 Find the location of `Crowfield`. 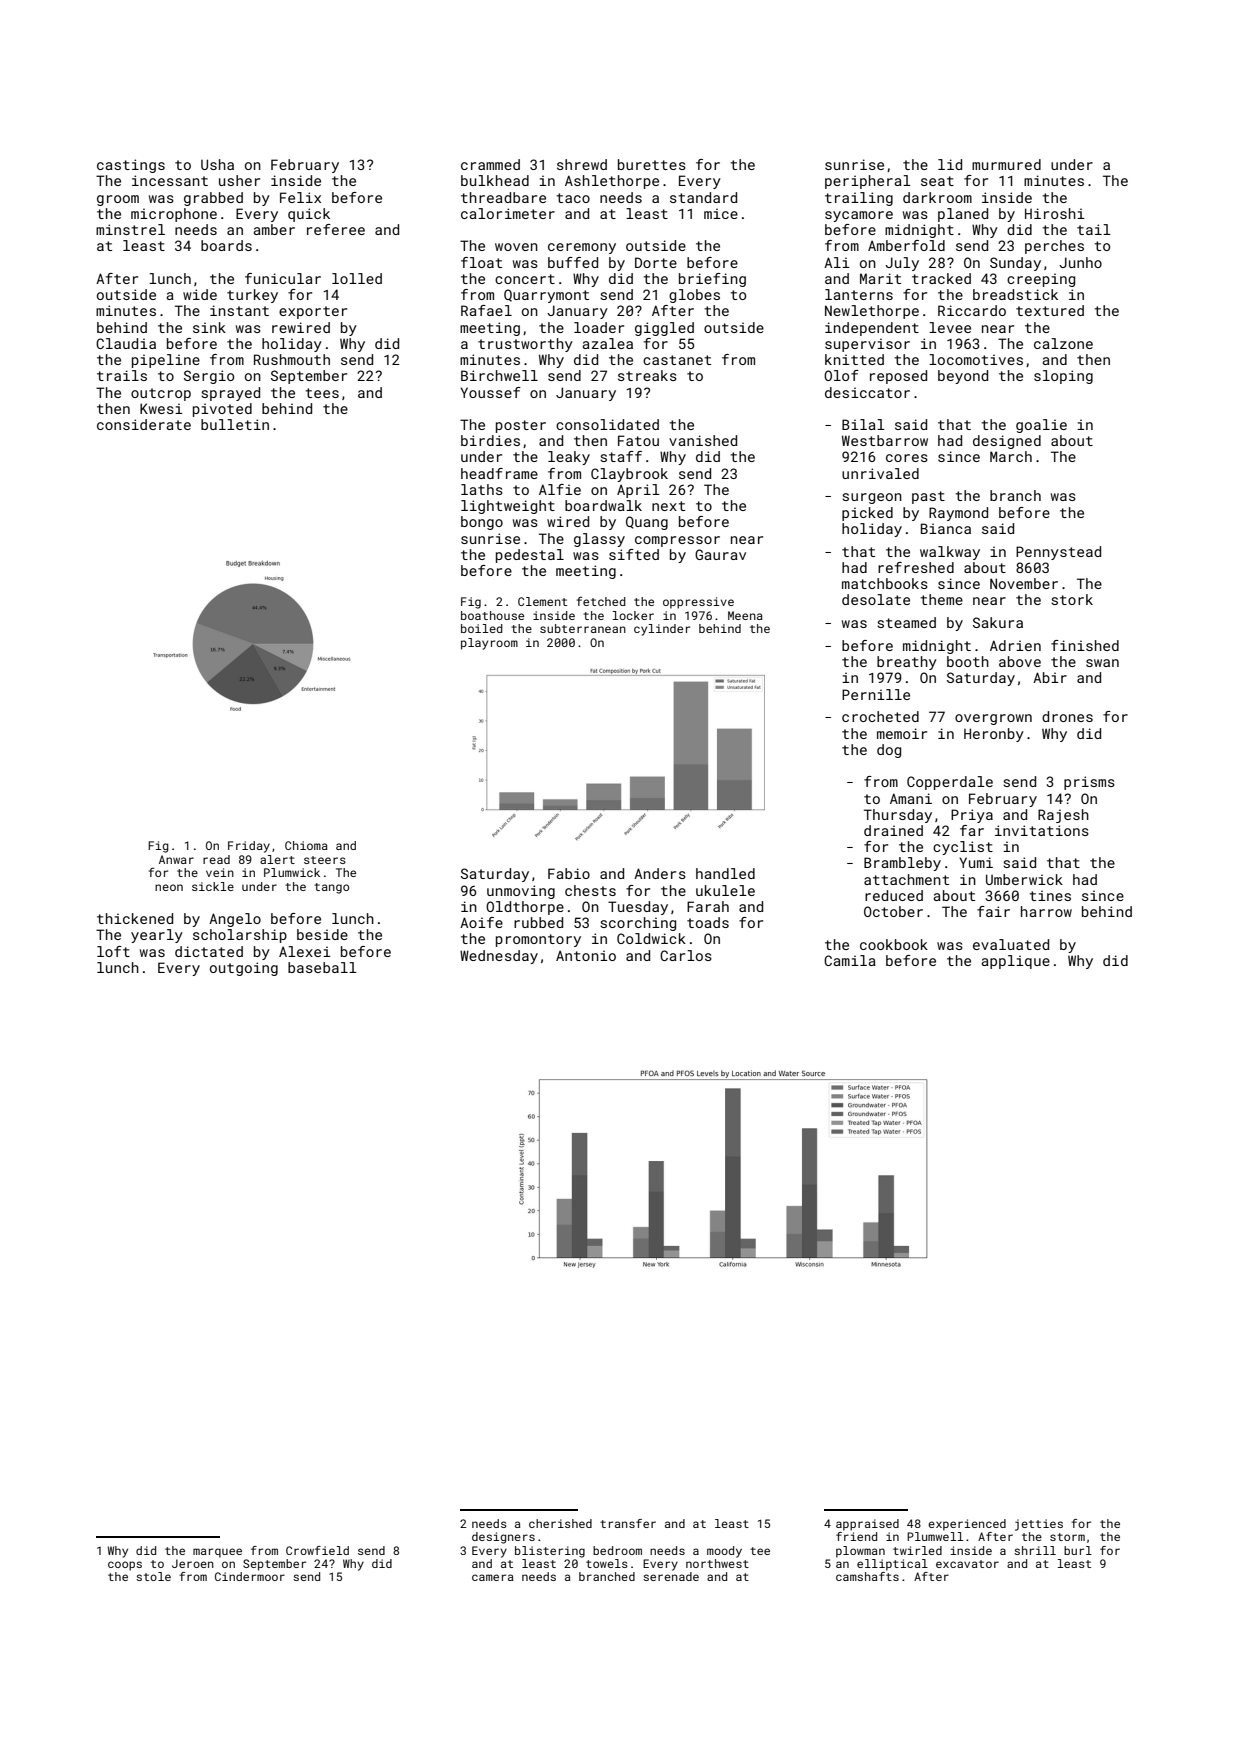

Crowfield is located at coordinates (317, 1550).
